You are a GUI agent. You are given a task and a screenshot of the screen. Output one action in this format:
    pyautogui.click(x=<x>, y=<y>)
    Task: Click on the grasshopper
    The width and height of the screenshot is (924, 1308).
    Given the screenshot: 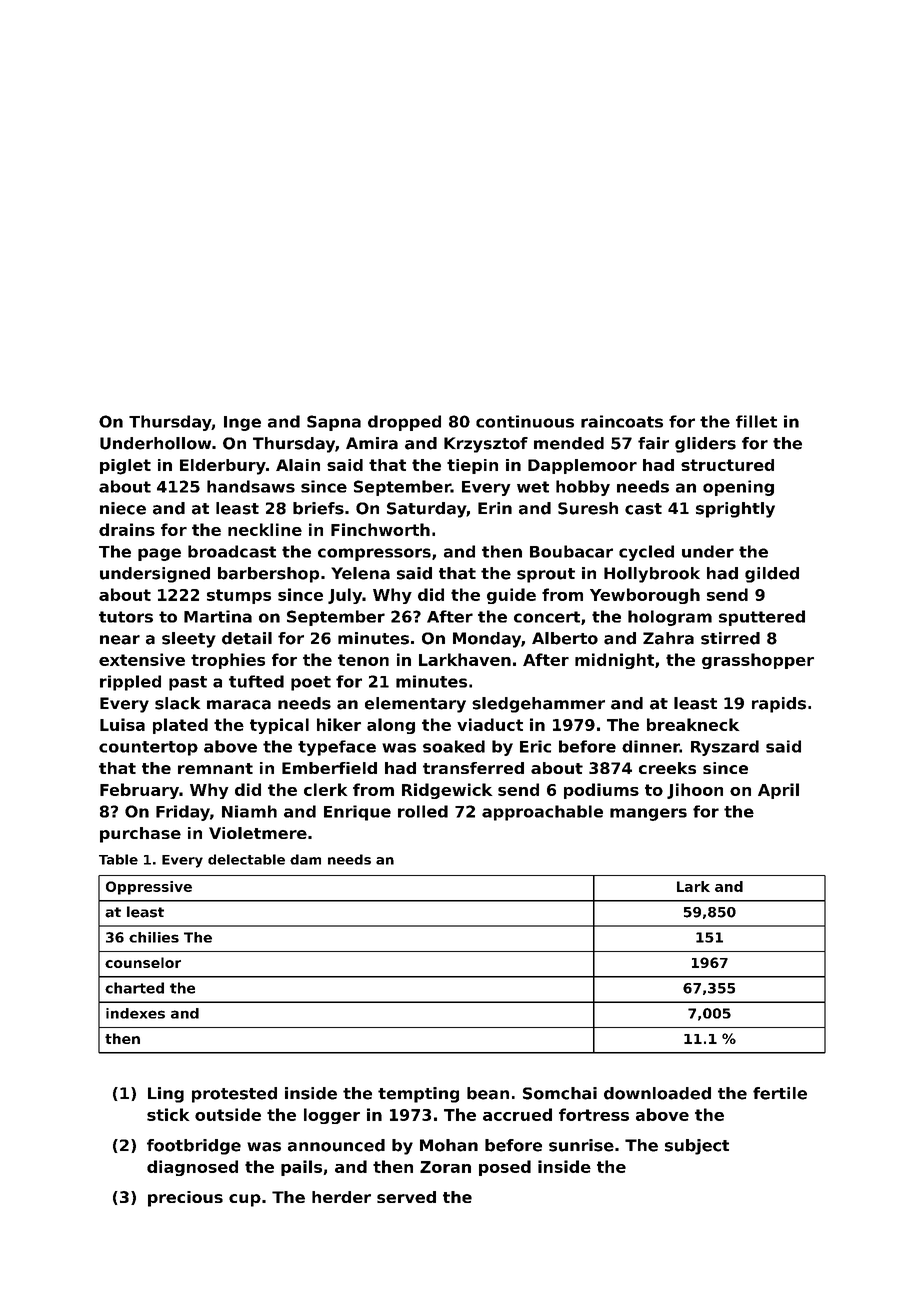 What is the action you would take?
    pyautogui.click(x=758, y=661)
